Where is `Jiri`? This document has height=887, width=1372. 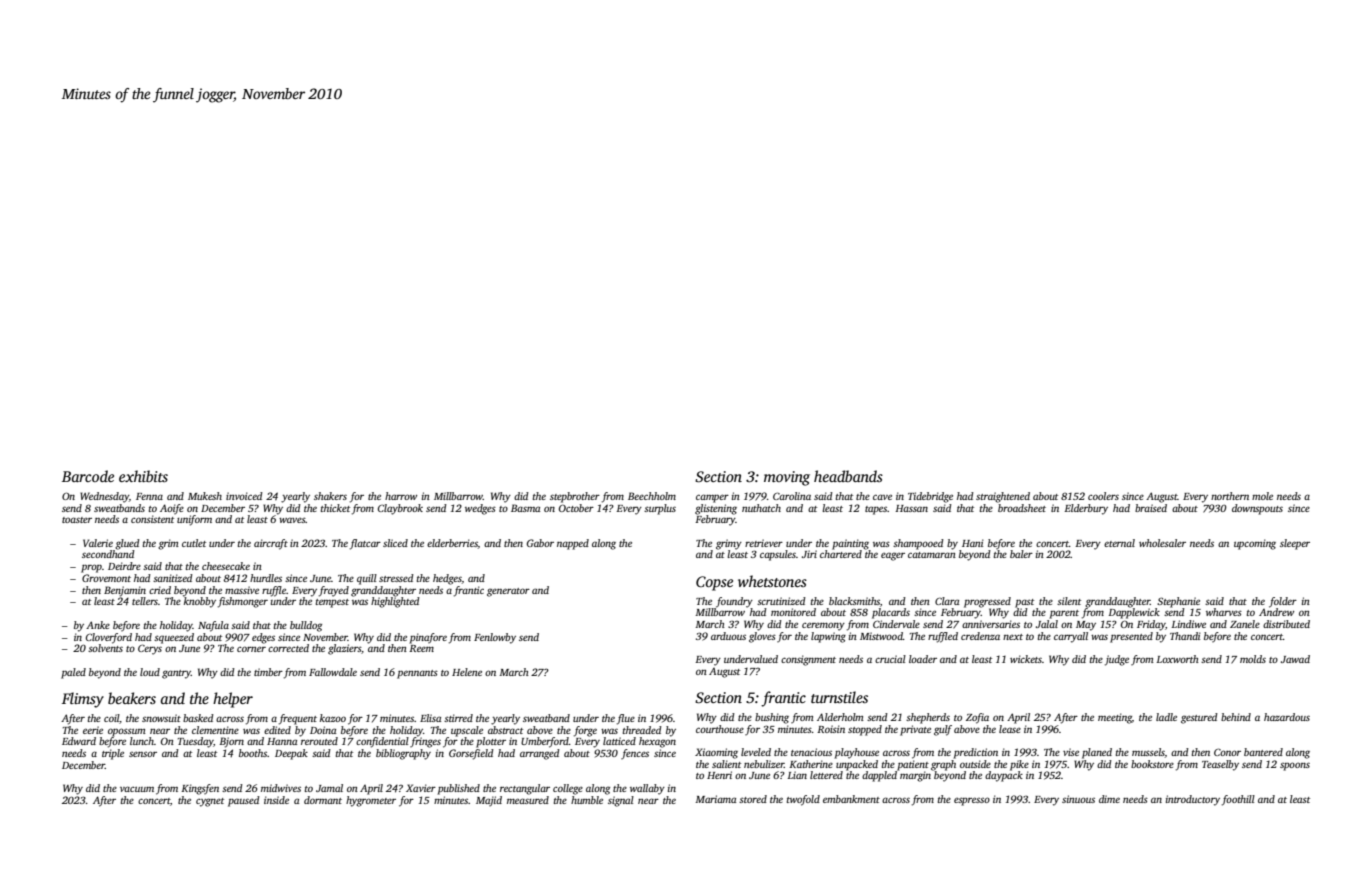 Jiri is located at coordinates (809, 554).
